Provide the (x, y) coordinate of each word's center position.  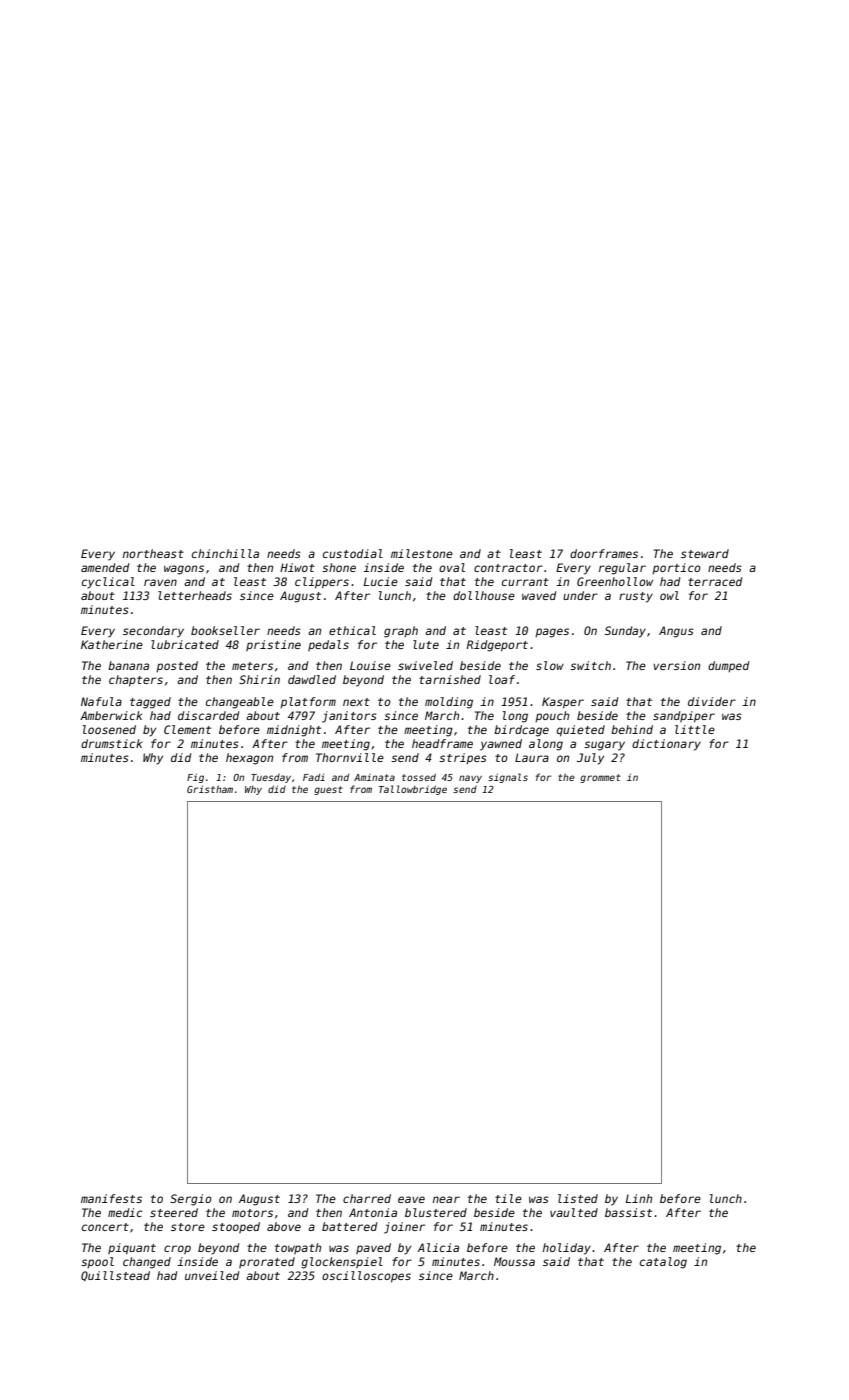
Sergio (191, 1200)
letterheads (195, 595)
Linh (639, 1198)
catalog (663, 1263)
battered (350, 1226)
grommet (600, 778)
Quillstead (115, 1276)
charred (367, 1198)
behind (632, 729)
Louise (370, 665)
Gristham (210, 789)
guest (328, 790)
